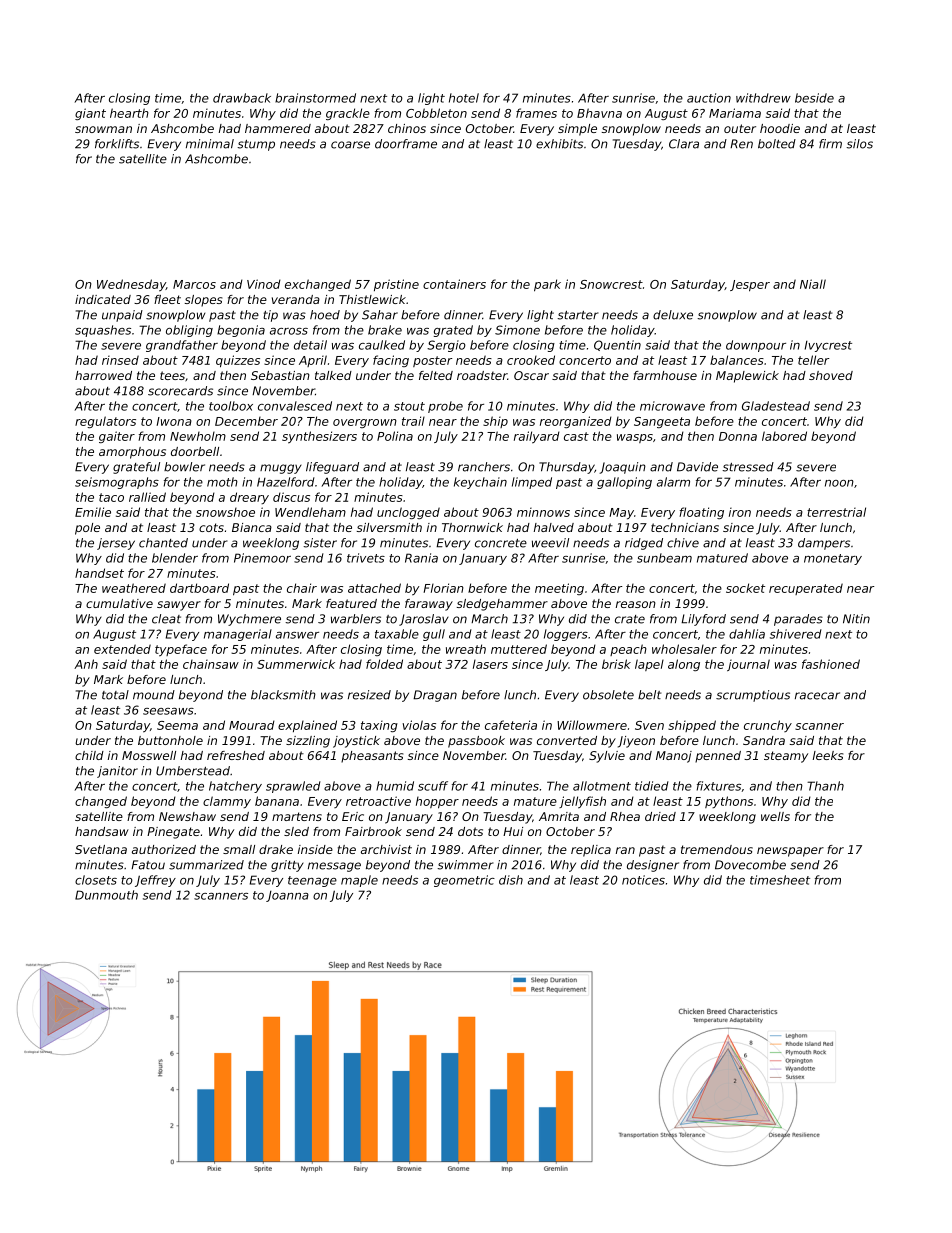 This image has width=952, height=1233. Describe the element at coordinates (813, 284) in the image. I see `Niall` at that location.
